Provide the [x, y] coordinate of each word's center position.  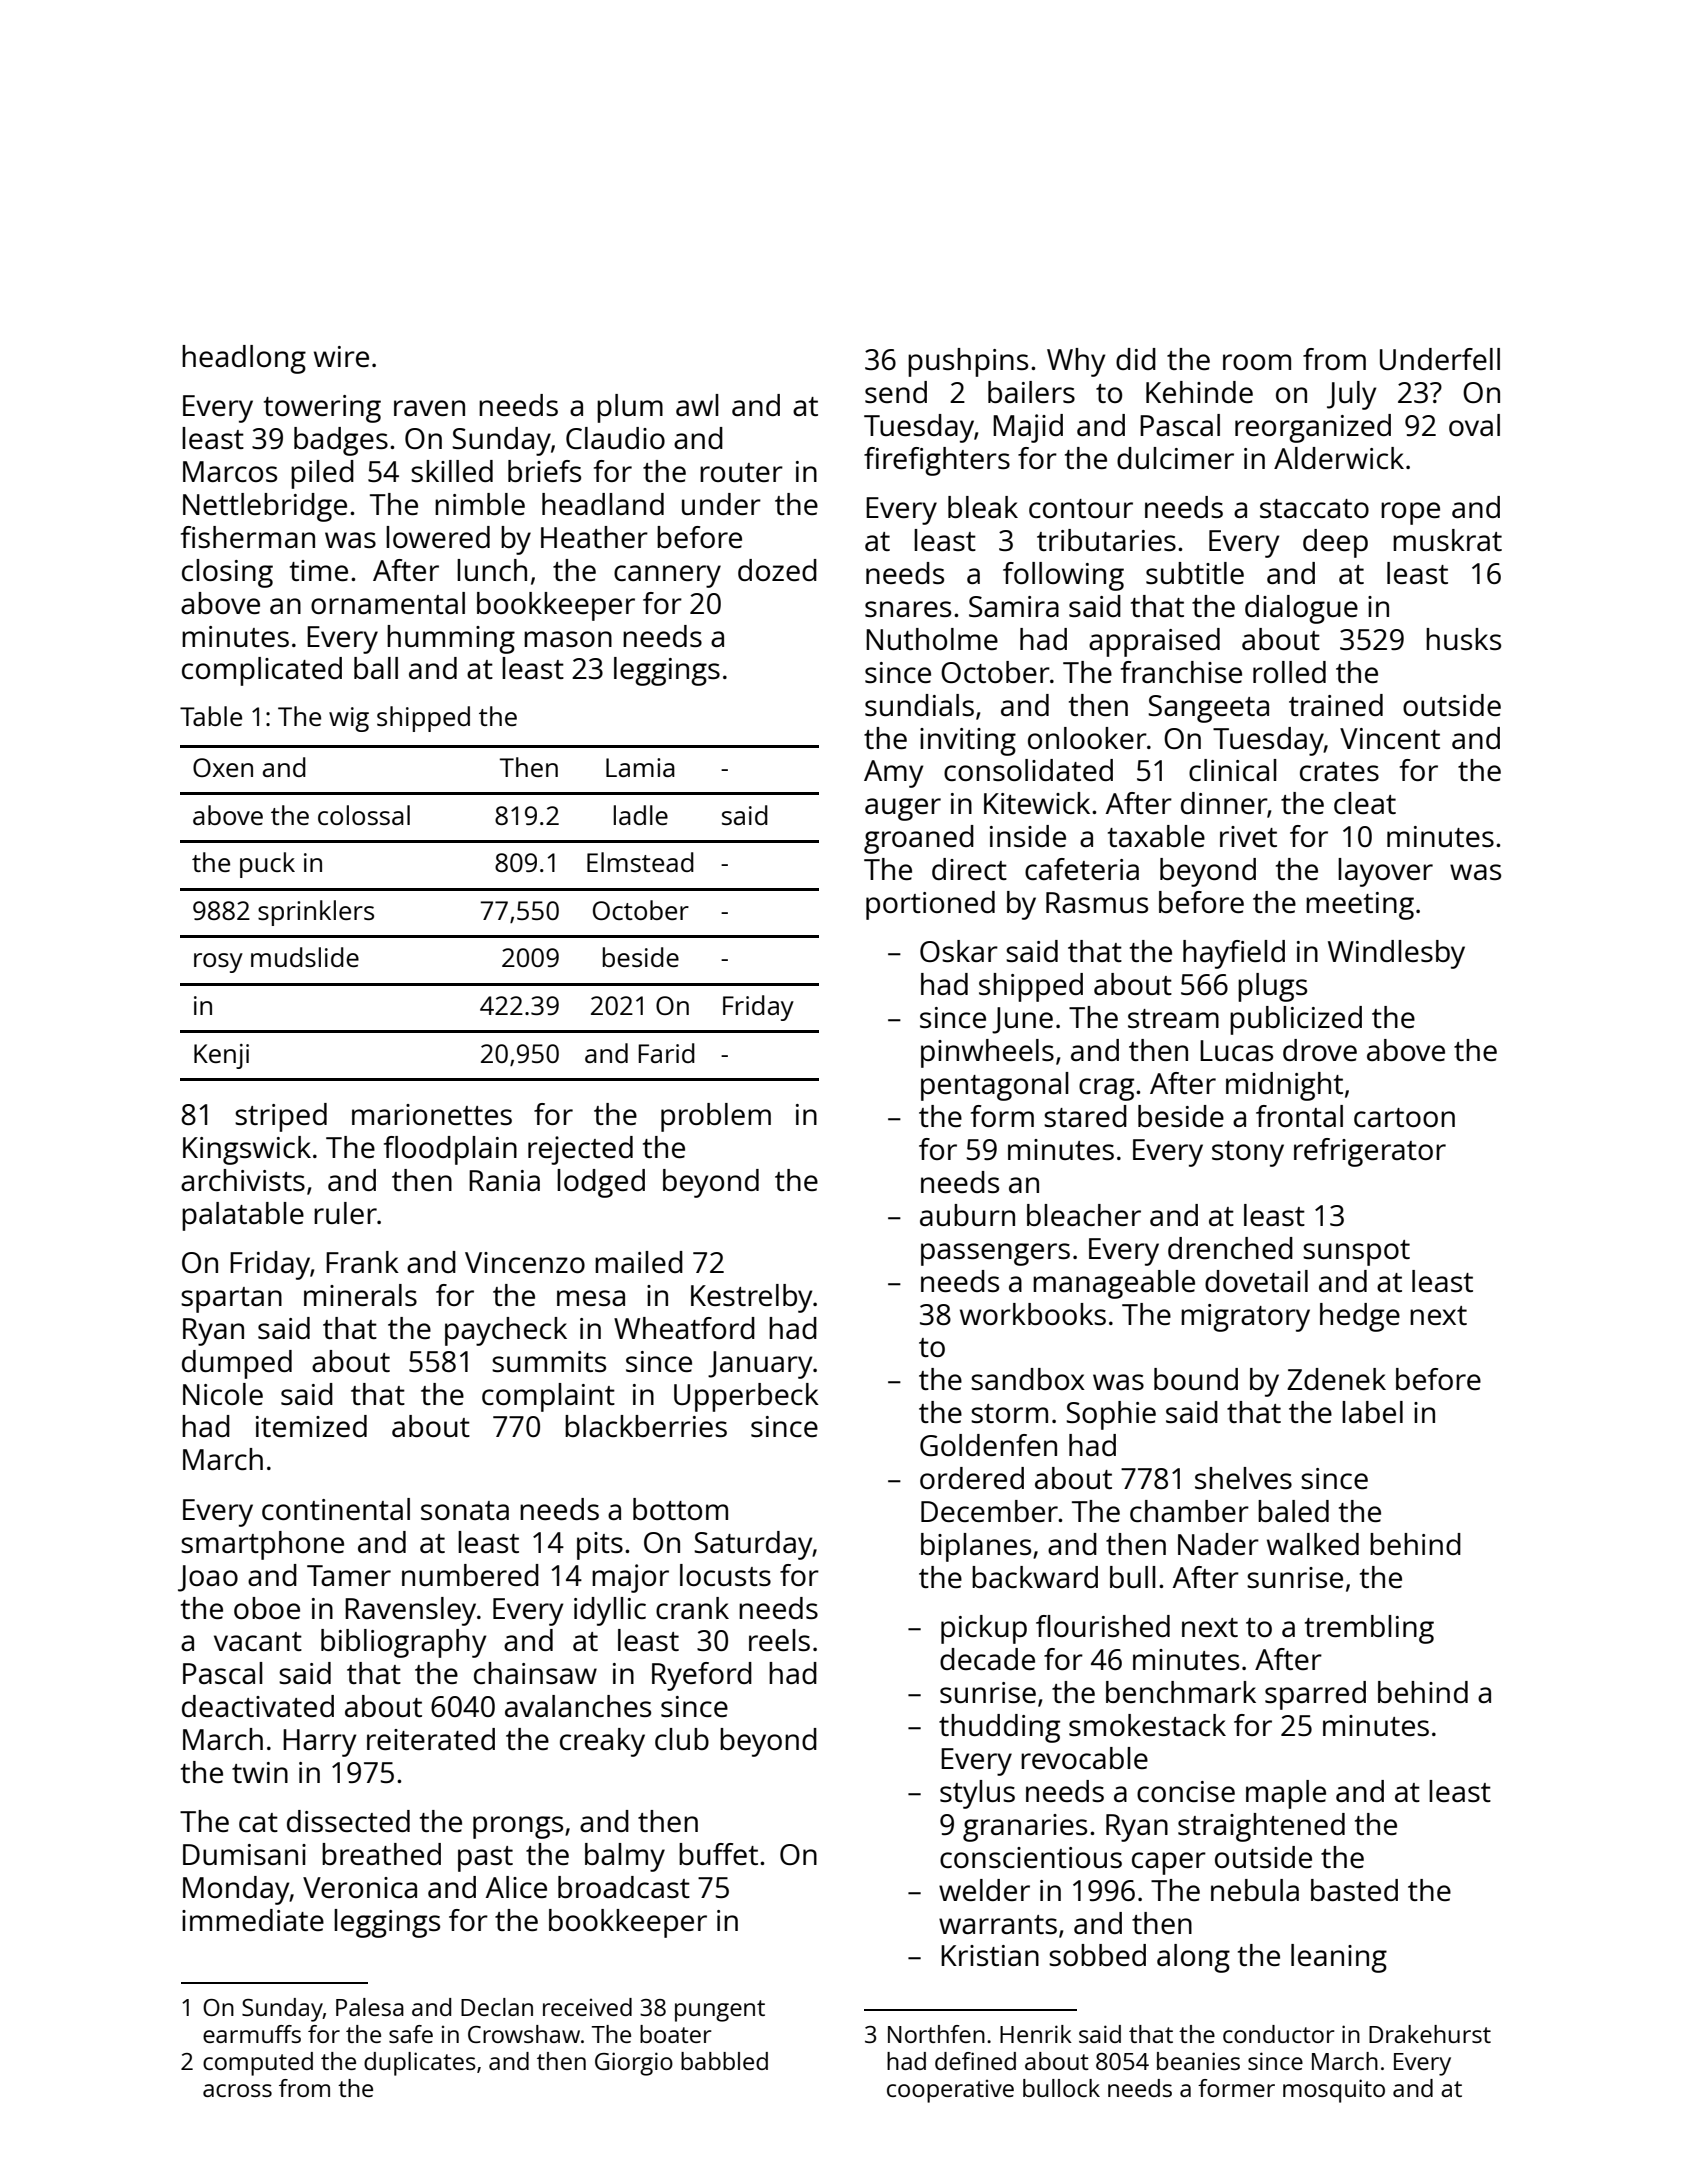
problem [716, 1117]
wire [341, 356]
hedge [1360, 1317]
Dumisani [244, 1854]
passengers [995, 1254]
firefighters [937, 461]
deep [1335, 543]
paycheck [506, 1331]
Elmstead [640, 862]
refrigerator [1370, 1152]
